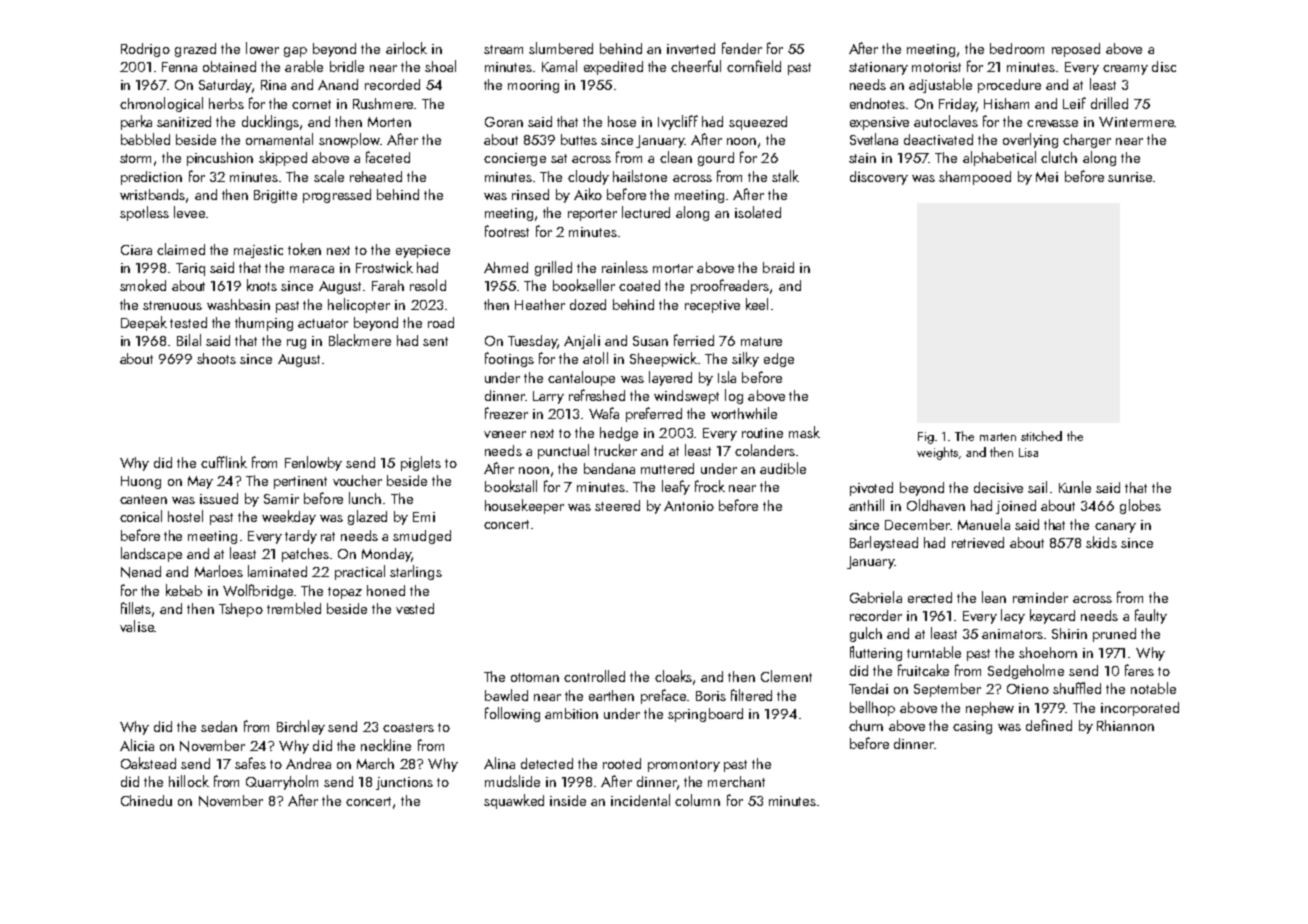 This page has width=1308, height=924. I want to click on inside, so click(568, 800).
